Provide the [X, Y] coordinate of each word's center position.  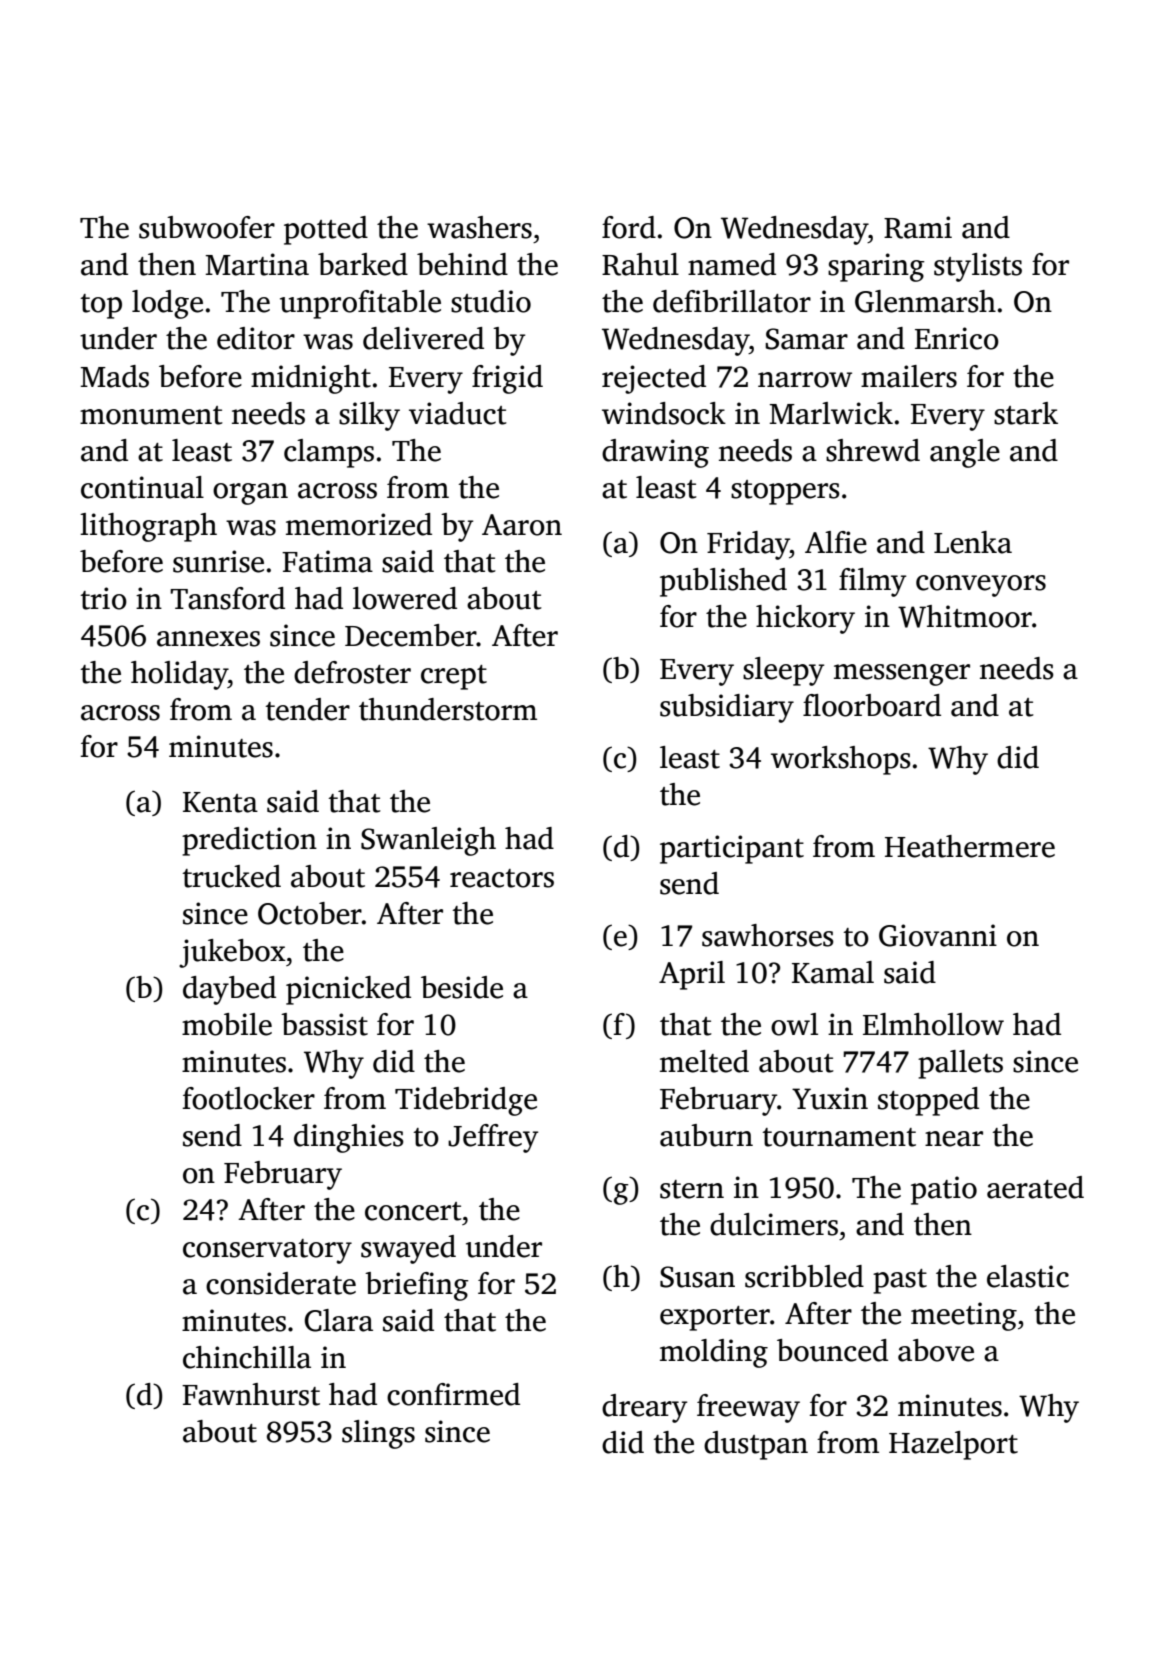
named [732, 264]
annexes [208, 639]
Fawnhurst [251, 1394]
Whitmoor [965, 616]
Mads [115, 376]
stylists [978, 267]
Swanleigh [428, 841]
